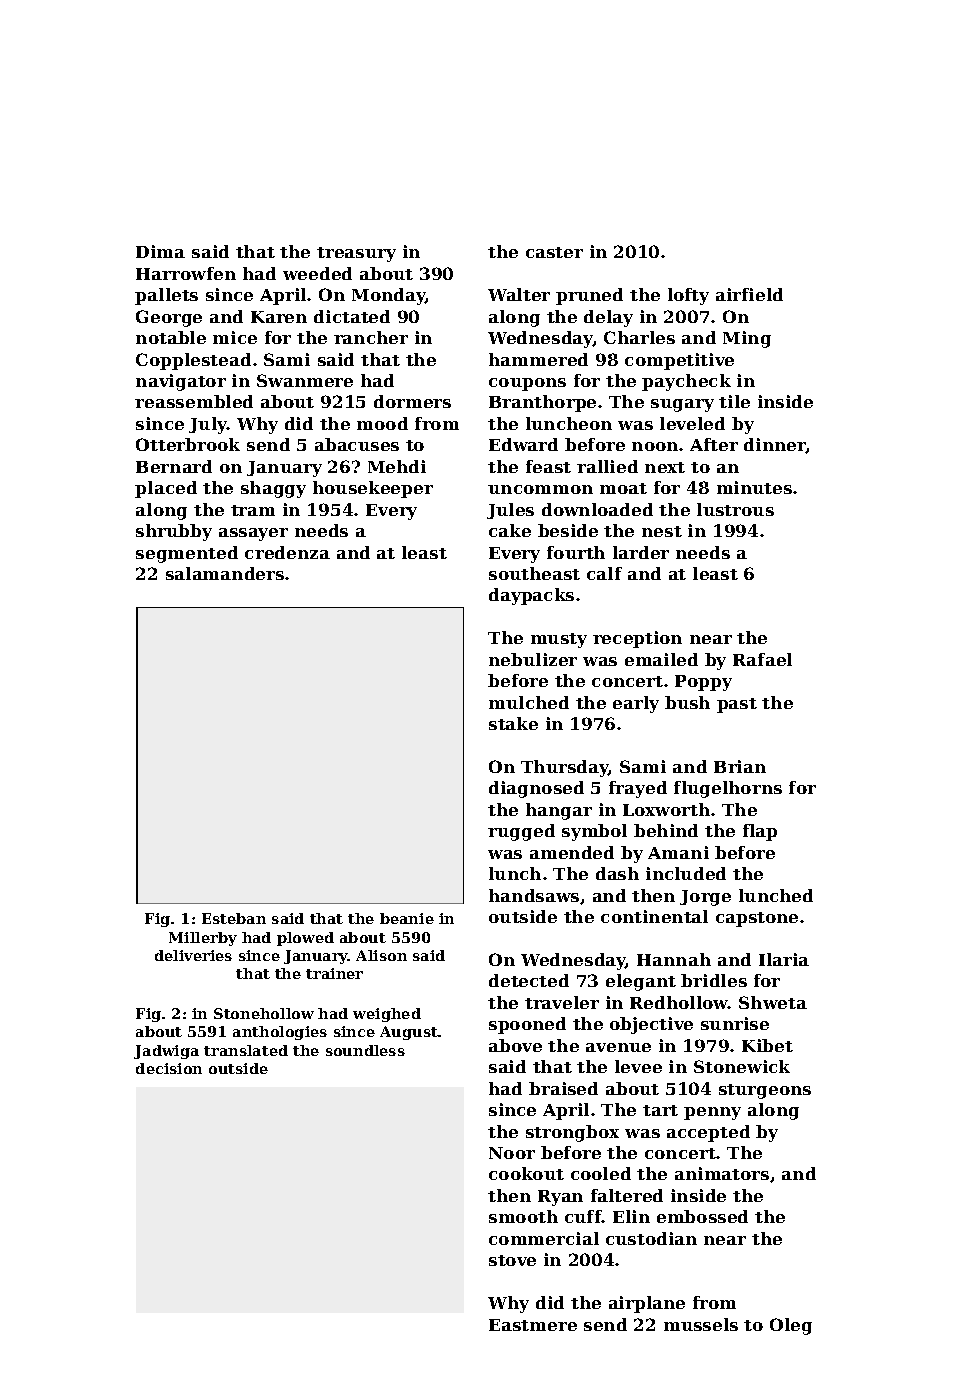 This image has width=953, height=1380. What do you see at coordinates (166, 296) in the image?
I see `pallets` at bounding box center [166, 296].
